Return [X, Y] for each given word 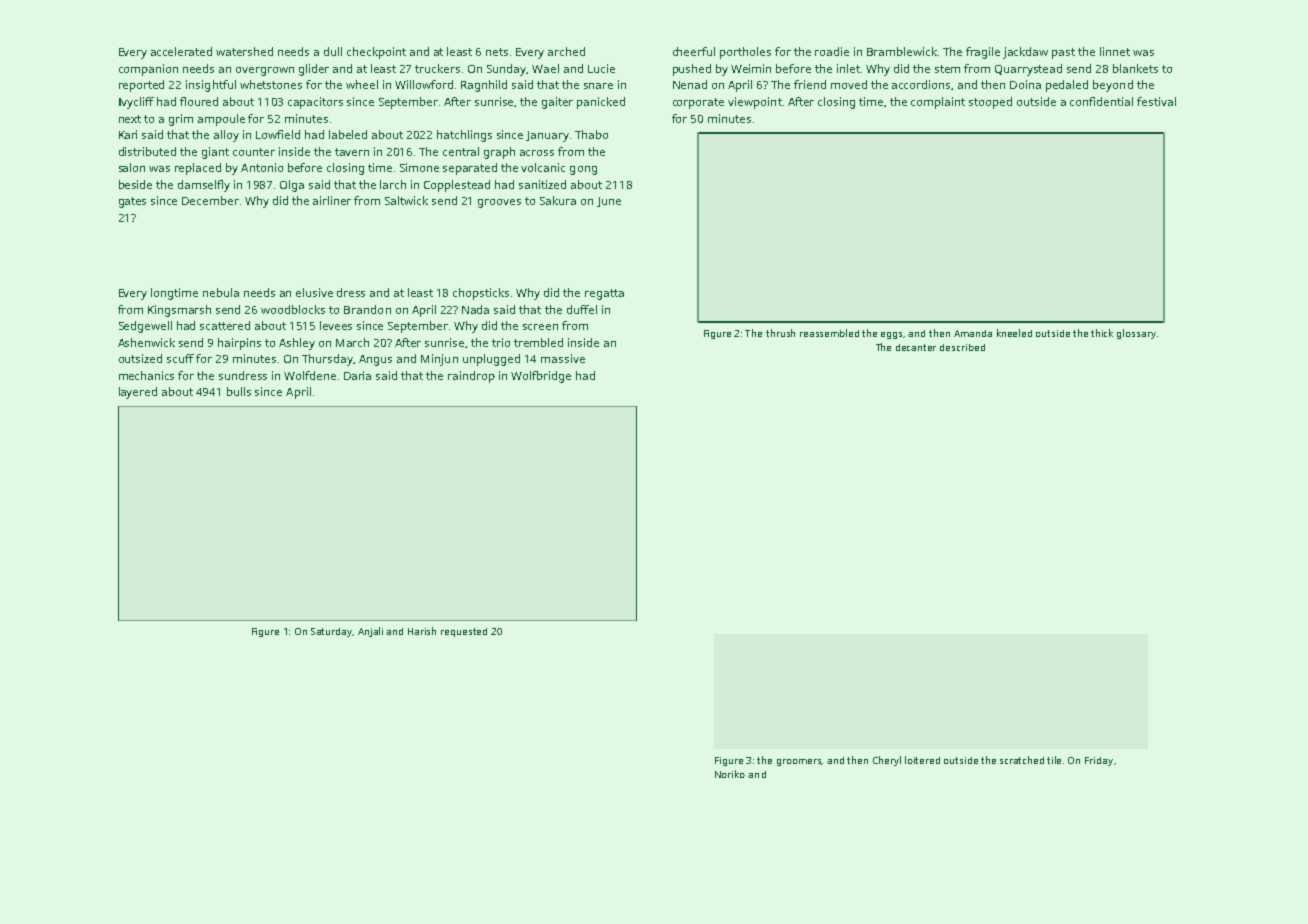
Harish [422, 631]
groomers [799, 762]
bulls [239, 391]
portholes [745, 53]
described [962, 347]
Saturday [332, 632]
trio [501, 342]
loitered [922, 760]
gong [583, 170]
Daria [357, 375]
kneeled [1014, 333]
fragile [983, 53]
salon [132, 167]
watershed [244, 51]
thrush [780, 333]
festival [1156, 101]
